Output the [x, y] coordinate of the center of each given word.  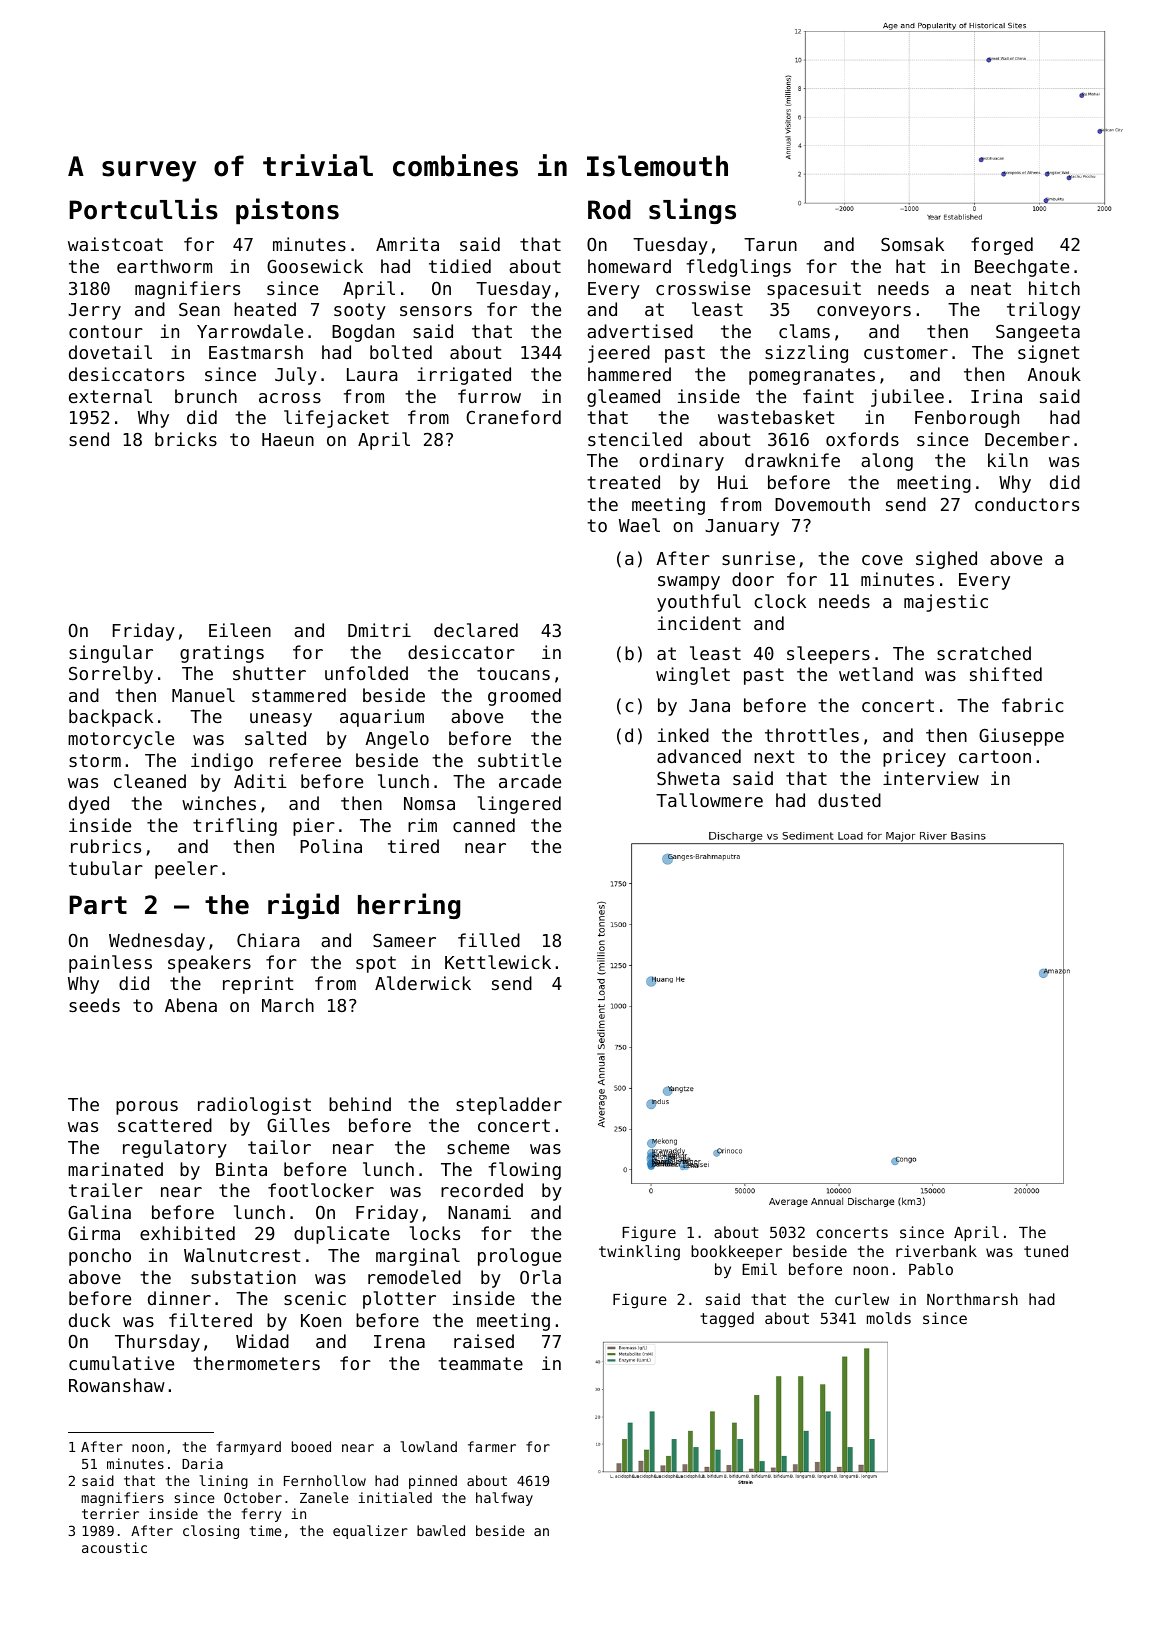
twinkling [639, 1253]
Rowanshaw [117, 1385]
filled [489, 940]
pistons [287, 211]
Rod [609, 210]
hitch [1054, 288]
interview [931, 778]
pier [314, 827]
